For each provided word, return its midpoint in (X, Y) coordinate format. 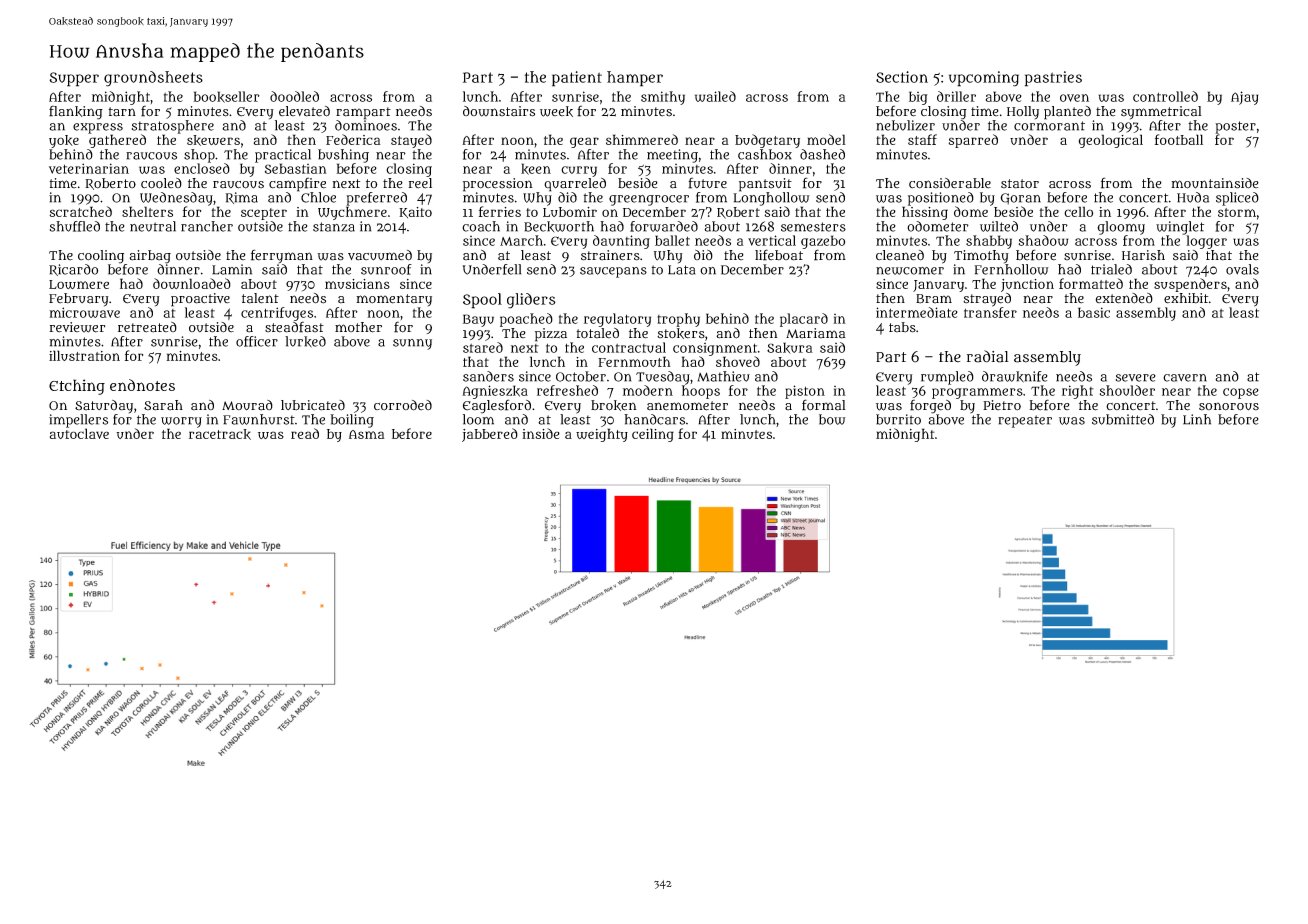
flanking (76, 112)
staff (922, 139)
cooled (161, 183)
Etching (77, 387)
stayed (411, 141)
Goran (1020, 199)
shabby (989, 242)
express (98, 128)
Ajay (1244, 98)
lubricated (313, 405)
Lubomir (570, 212)
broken (614, 405)
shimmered (642, 139)
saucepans (613, 272)
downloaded (192, 283)
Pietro (1002, 405)
